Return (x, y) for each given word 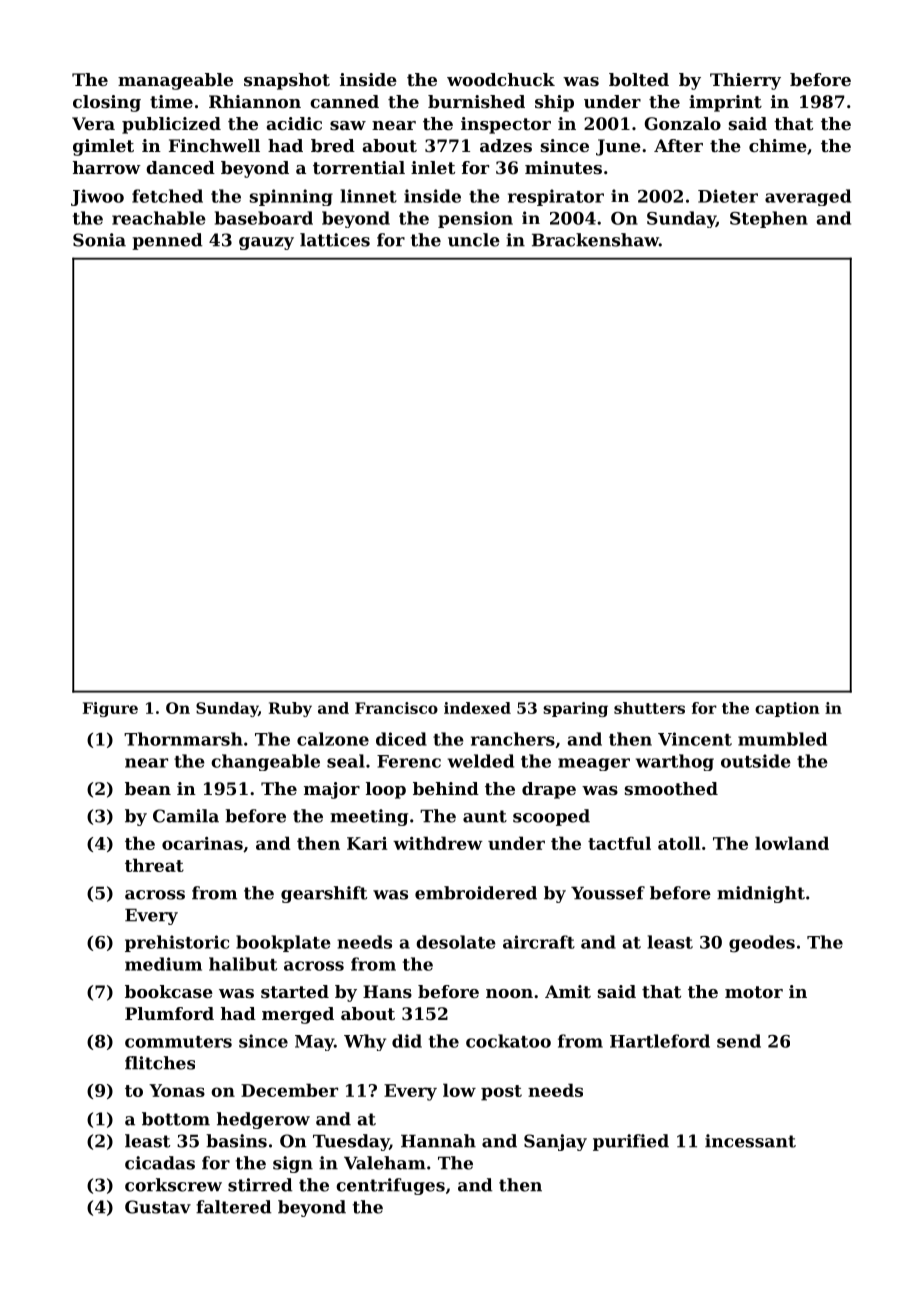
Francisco (396, 708)
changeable (265, 762)
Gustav (158, 1207)
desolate (456, 942)
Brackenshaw (595, 240)
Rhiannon (255, 101)
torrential (359, 167)
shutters (649, 708)
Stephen (769, 219)
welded (481, 761)
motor (754, 992)
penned (167, 241)
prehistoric (177, 943)
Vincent (695, 739)
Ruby (290, 709)
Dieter (728, 196)
